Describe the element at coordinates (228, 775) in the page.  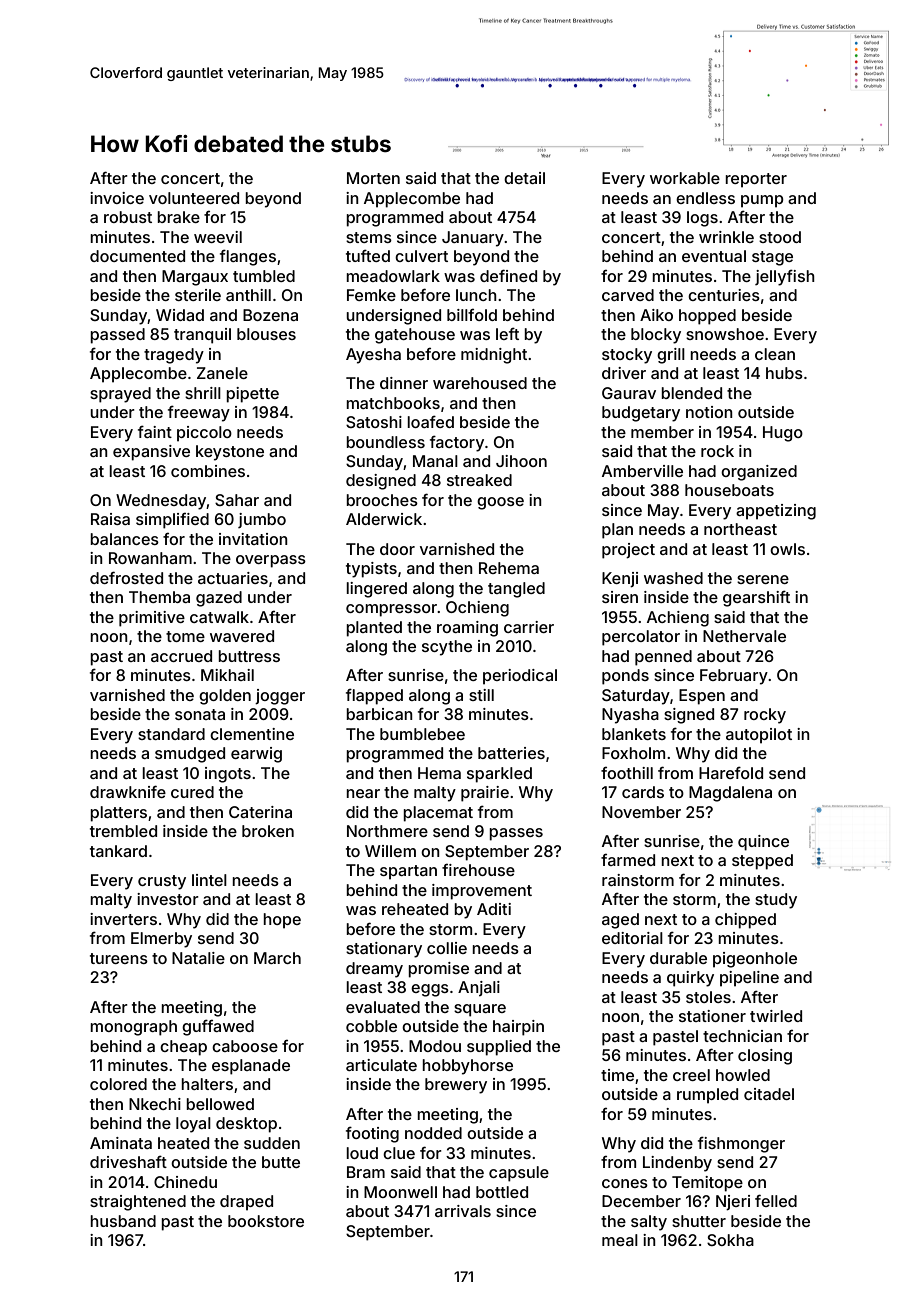
I see `ingots` at that location.
